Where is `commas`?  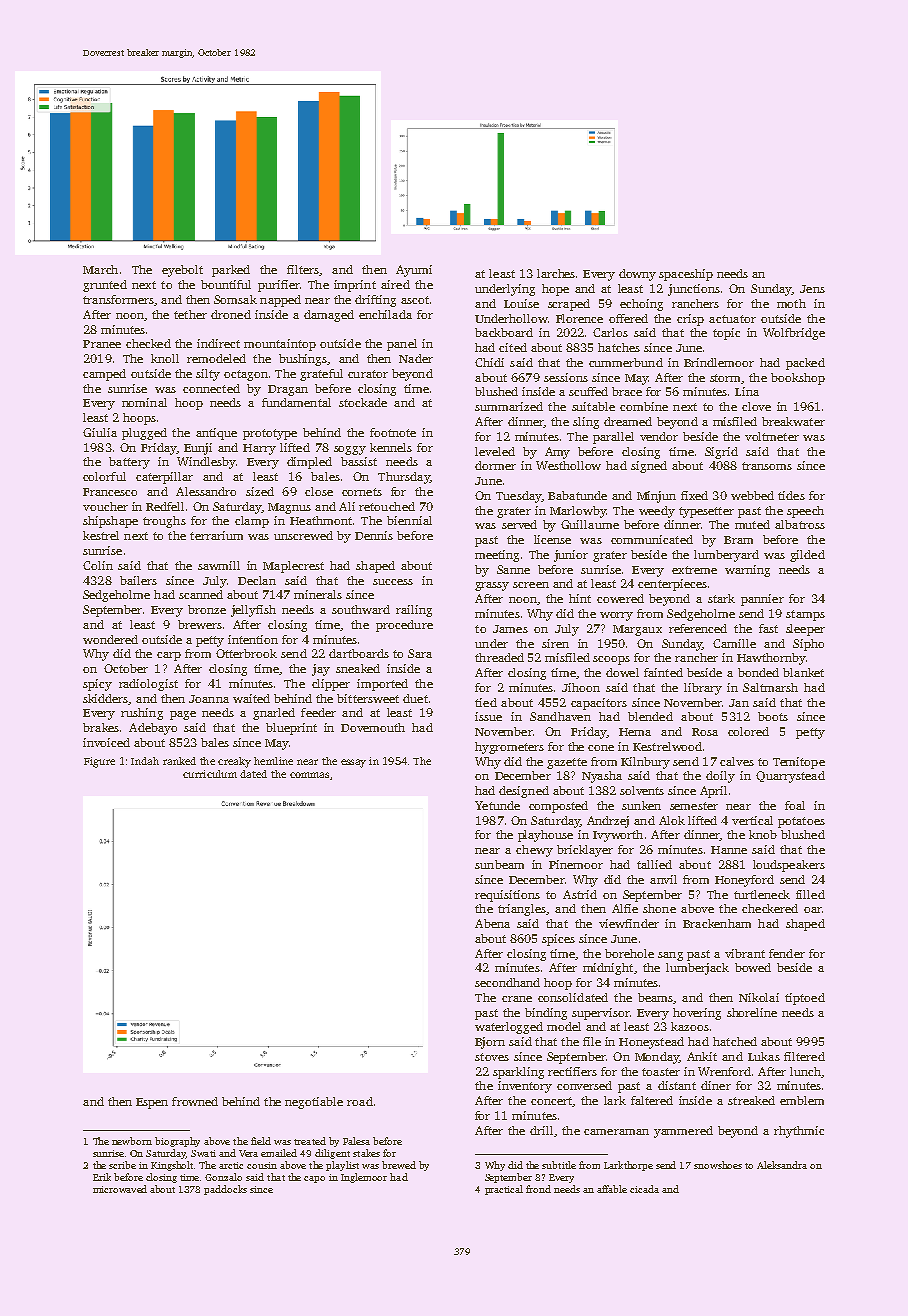 commas is located at coordinates (309, 775).
